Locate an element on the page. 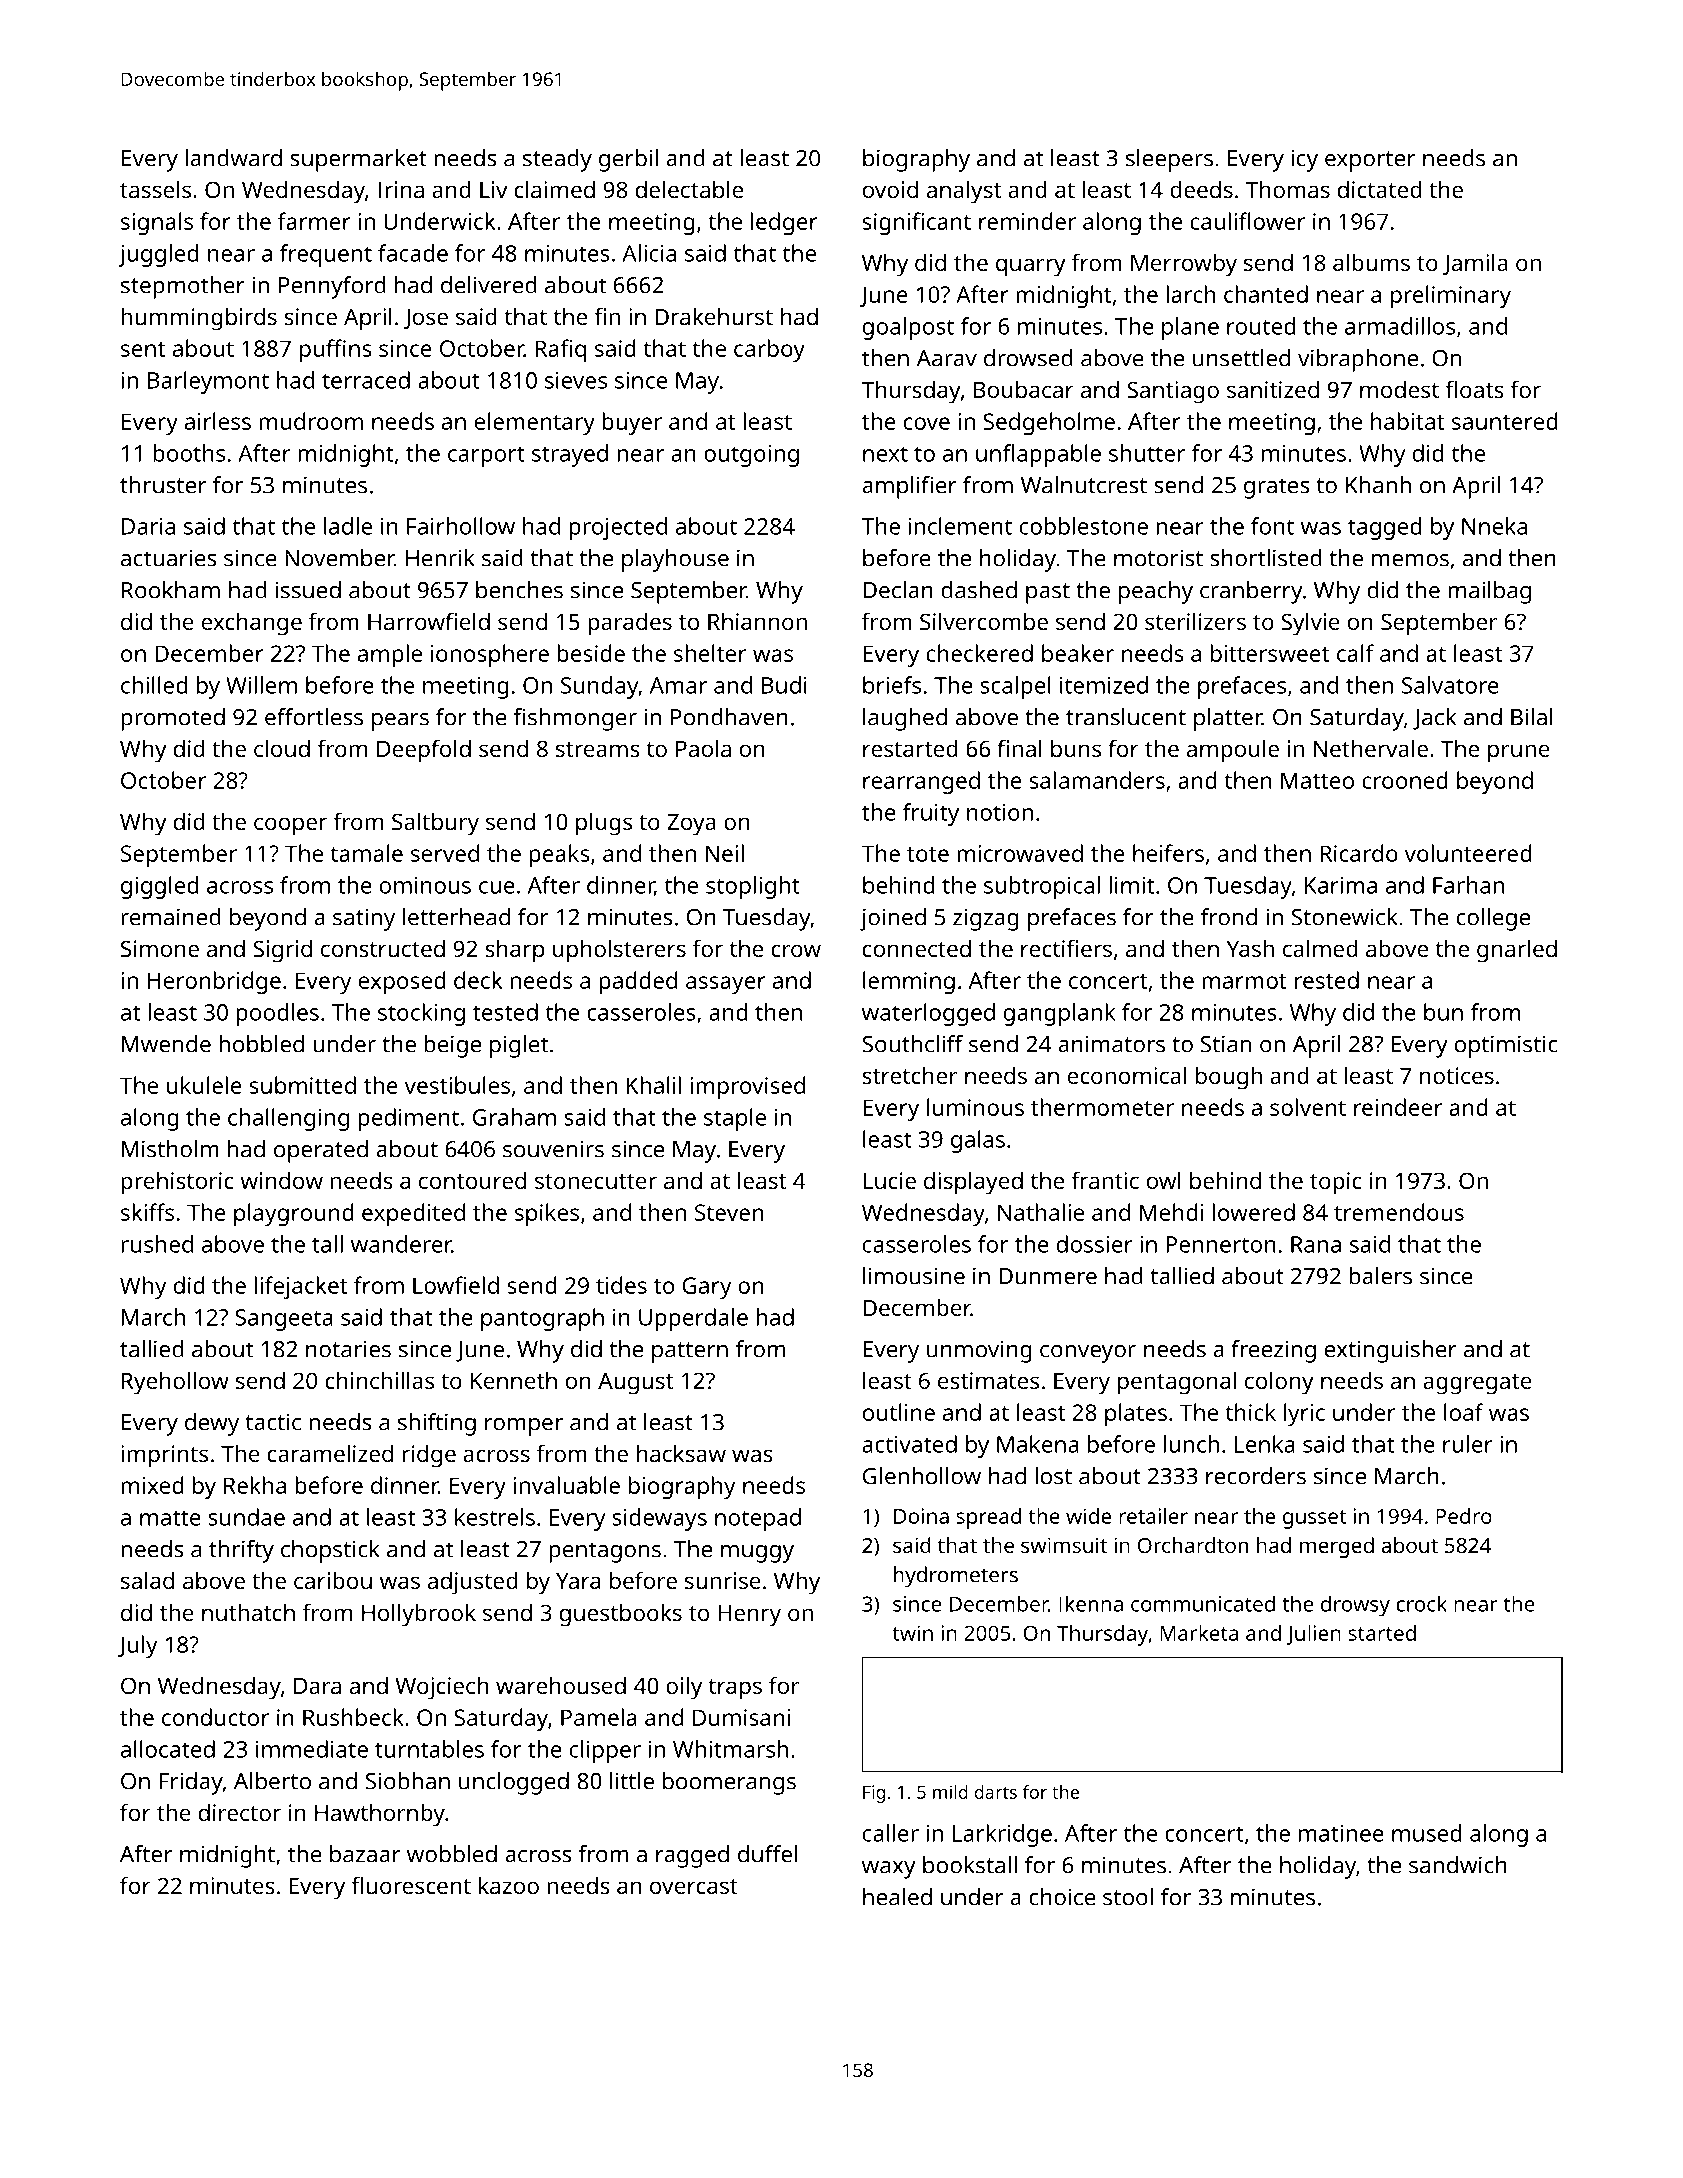 This image has width=1683, height=2178. dictated is located at coordinates (1380, 189).
